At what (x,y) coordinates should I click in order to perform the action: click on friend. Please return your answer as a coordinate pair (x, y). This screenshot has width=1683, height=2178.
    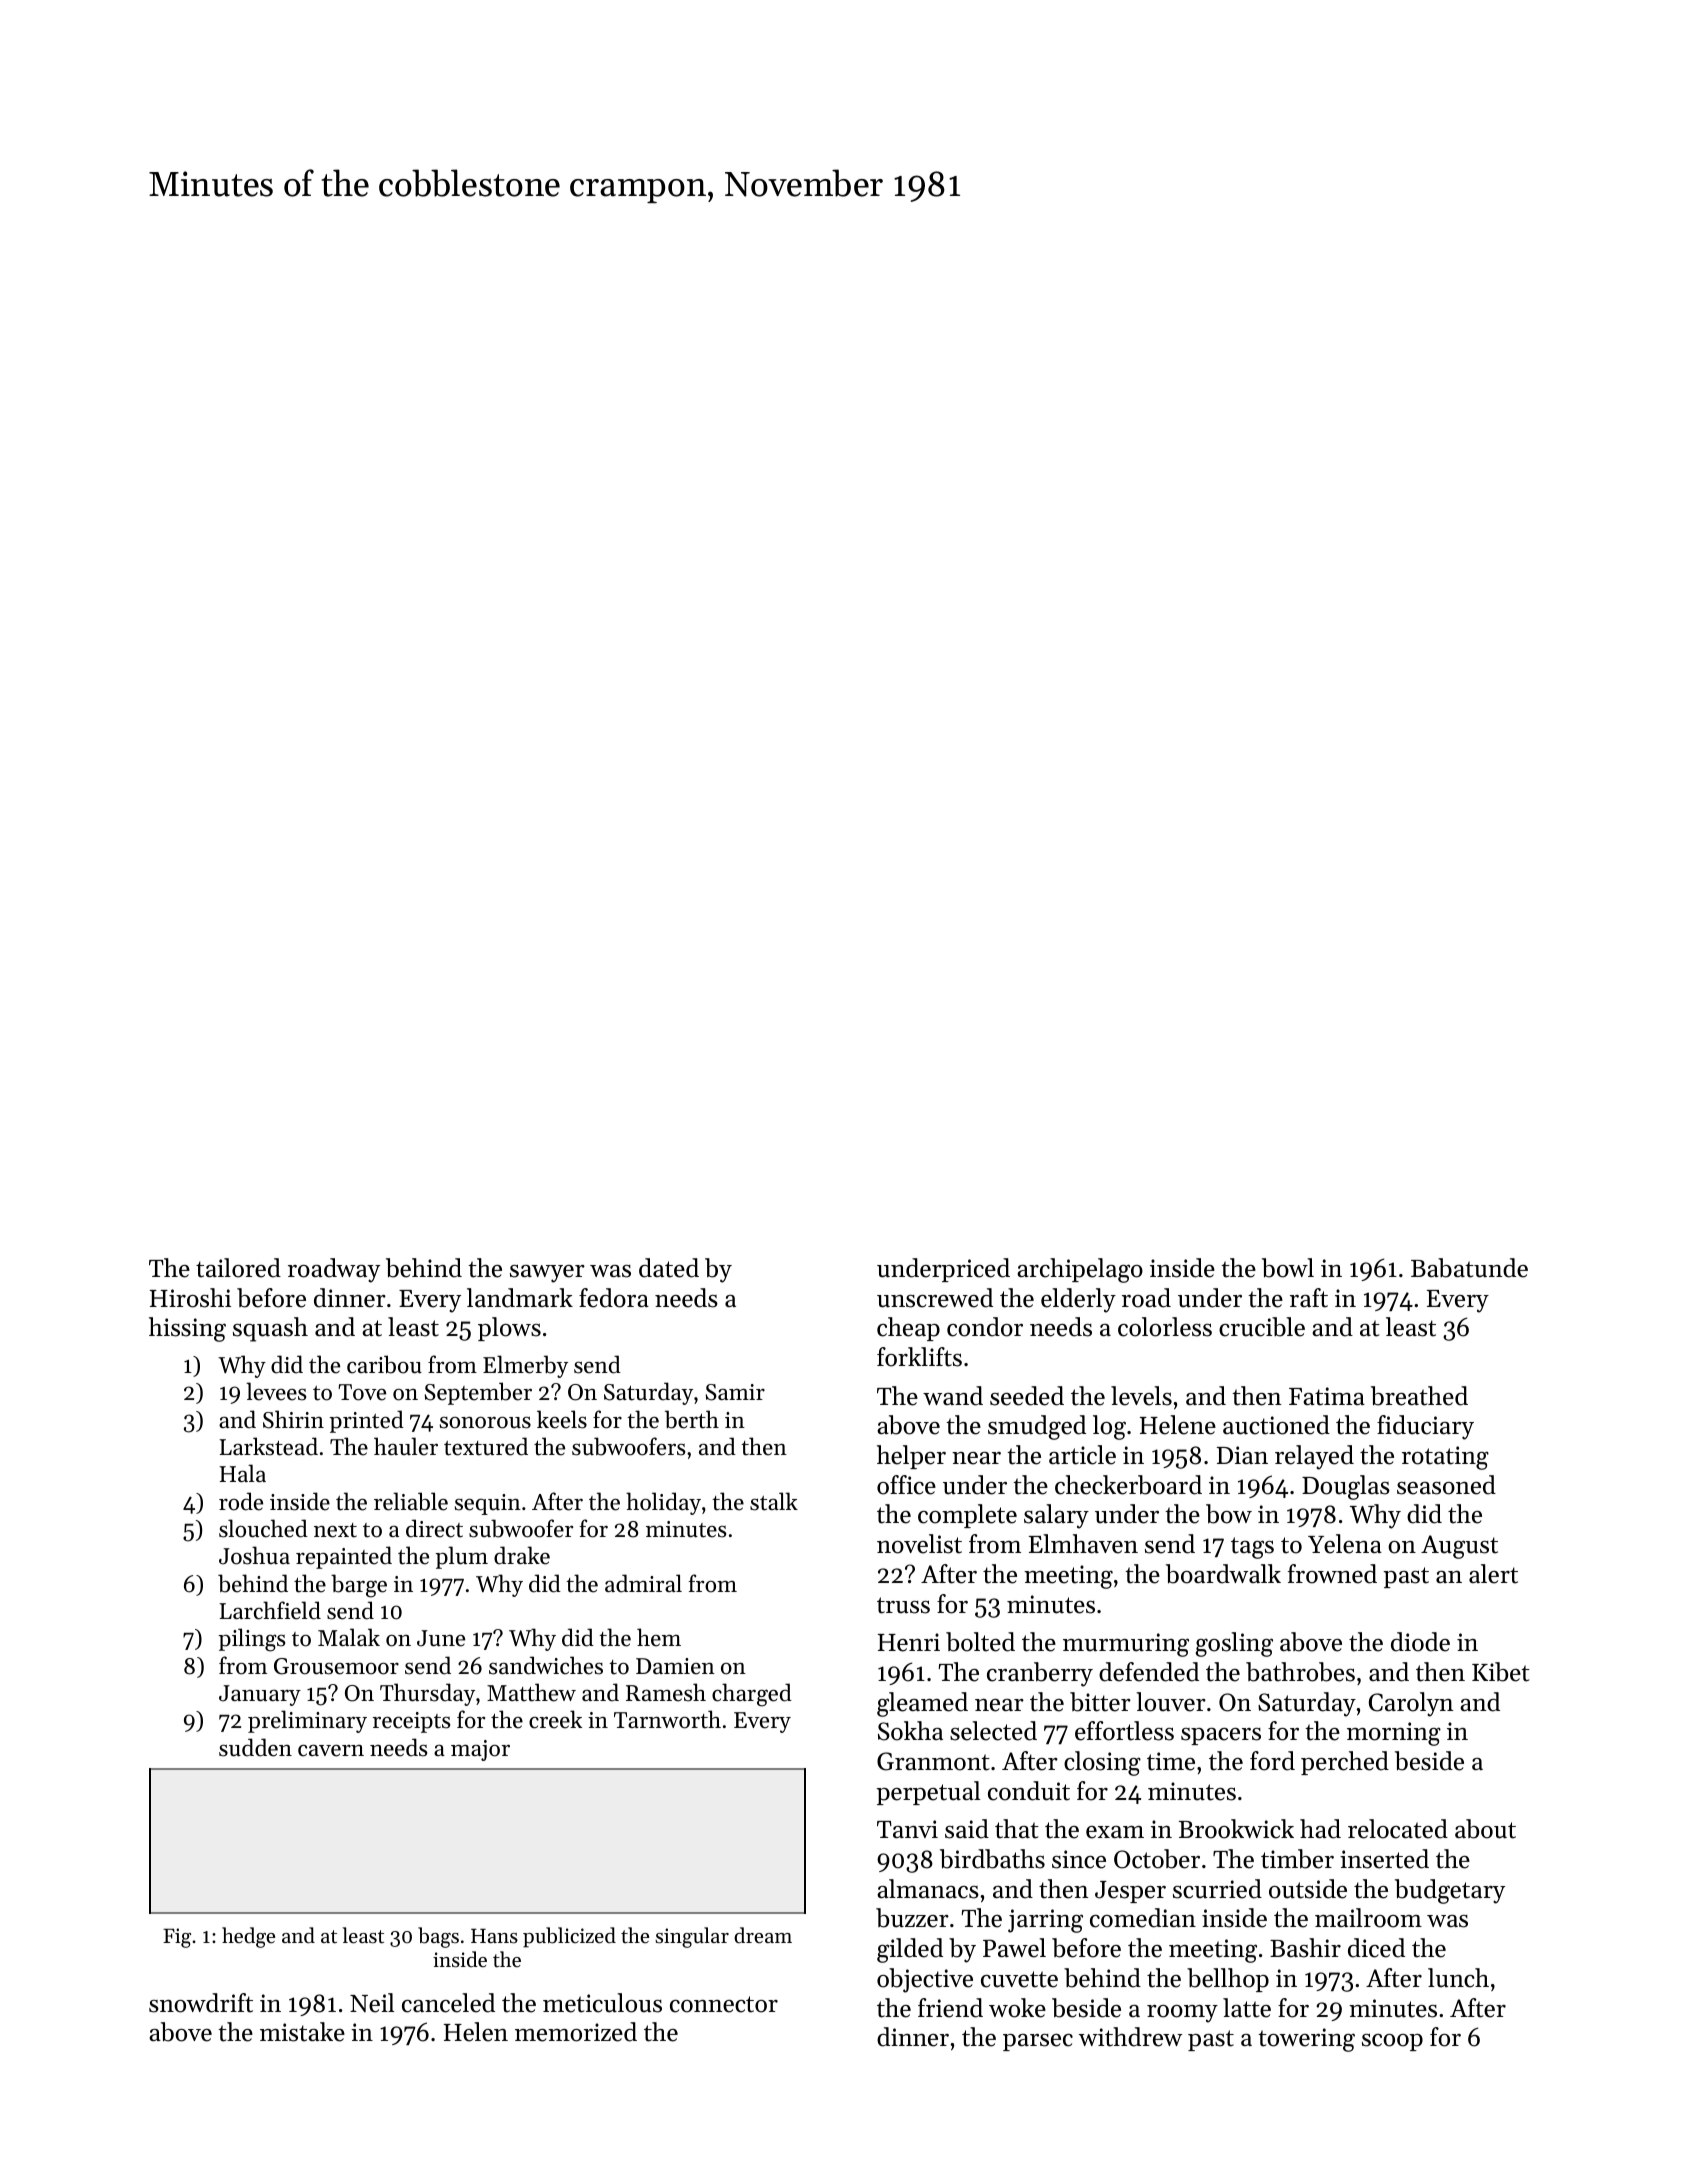
    Looking at the image, I should click on (950, 2008).
